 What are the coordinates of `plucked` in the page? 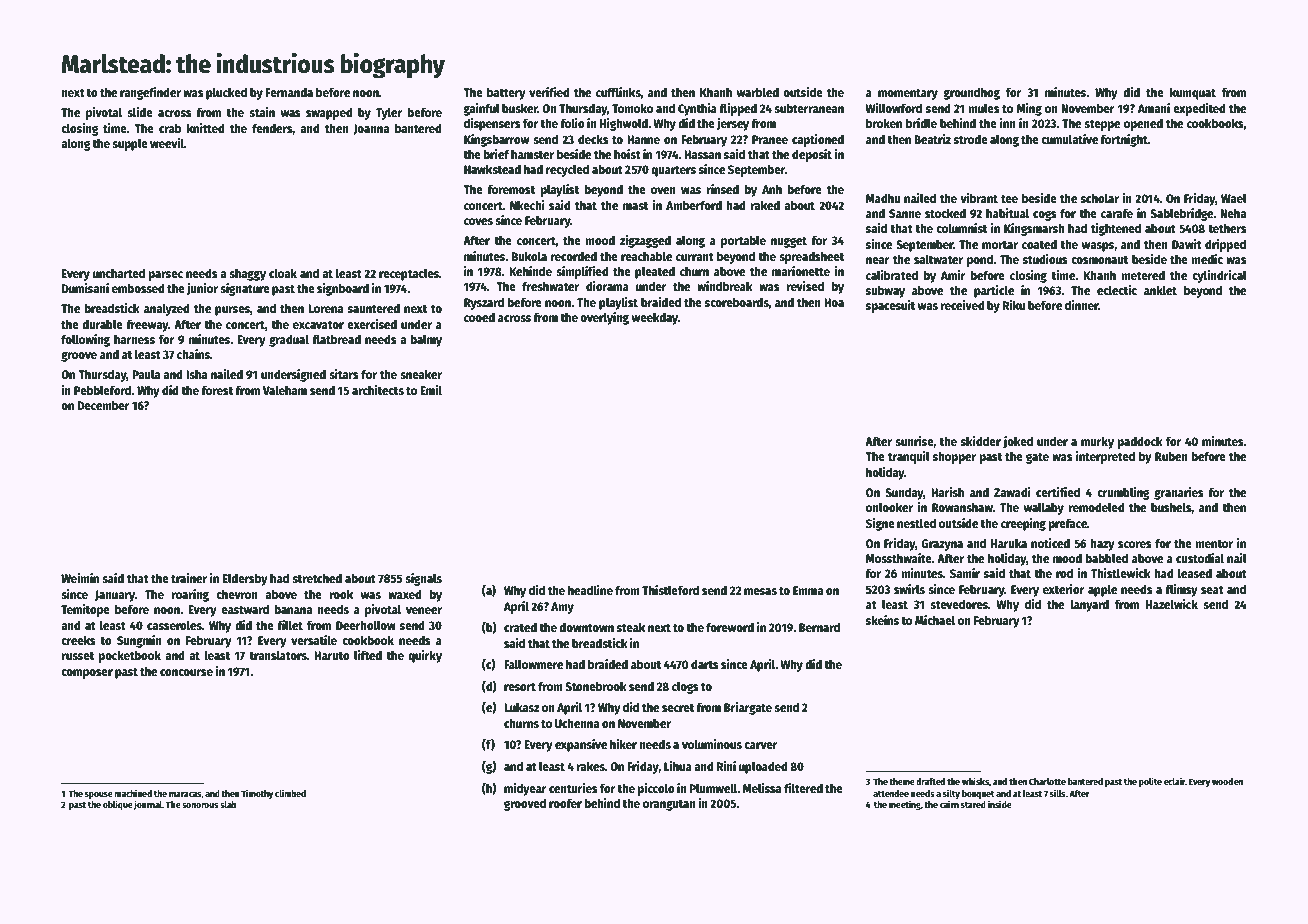 It's located at (226, 93).
